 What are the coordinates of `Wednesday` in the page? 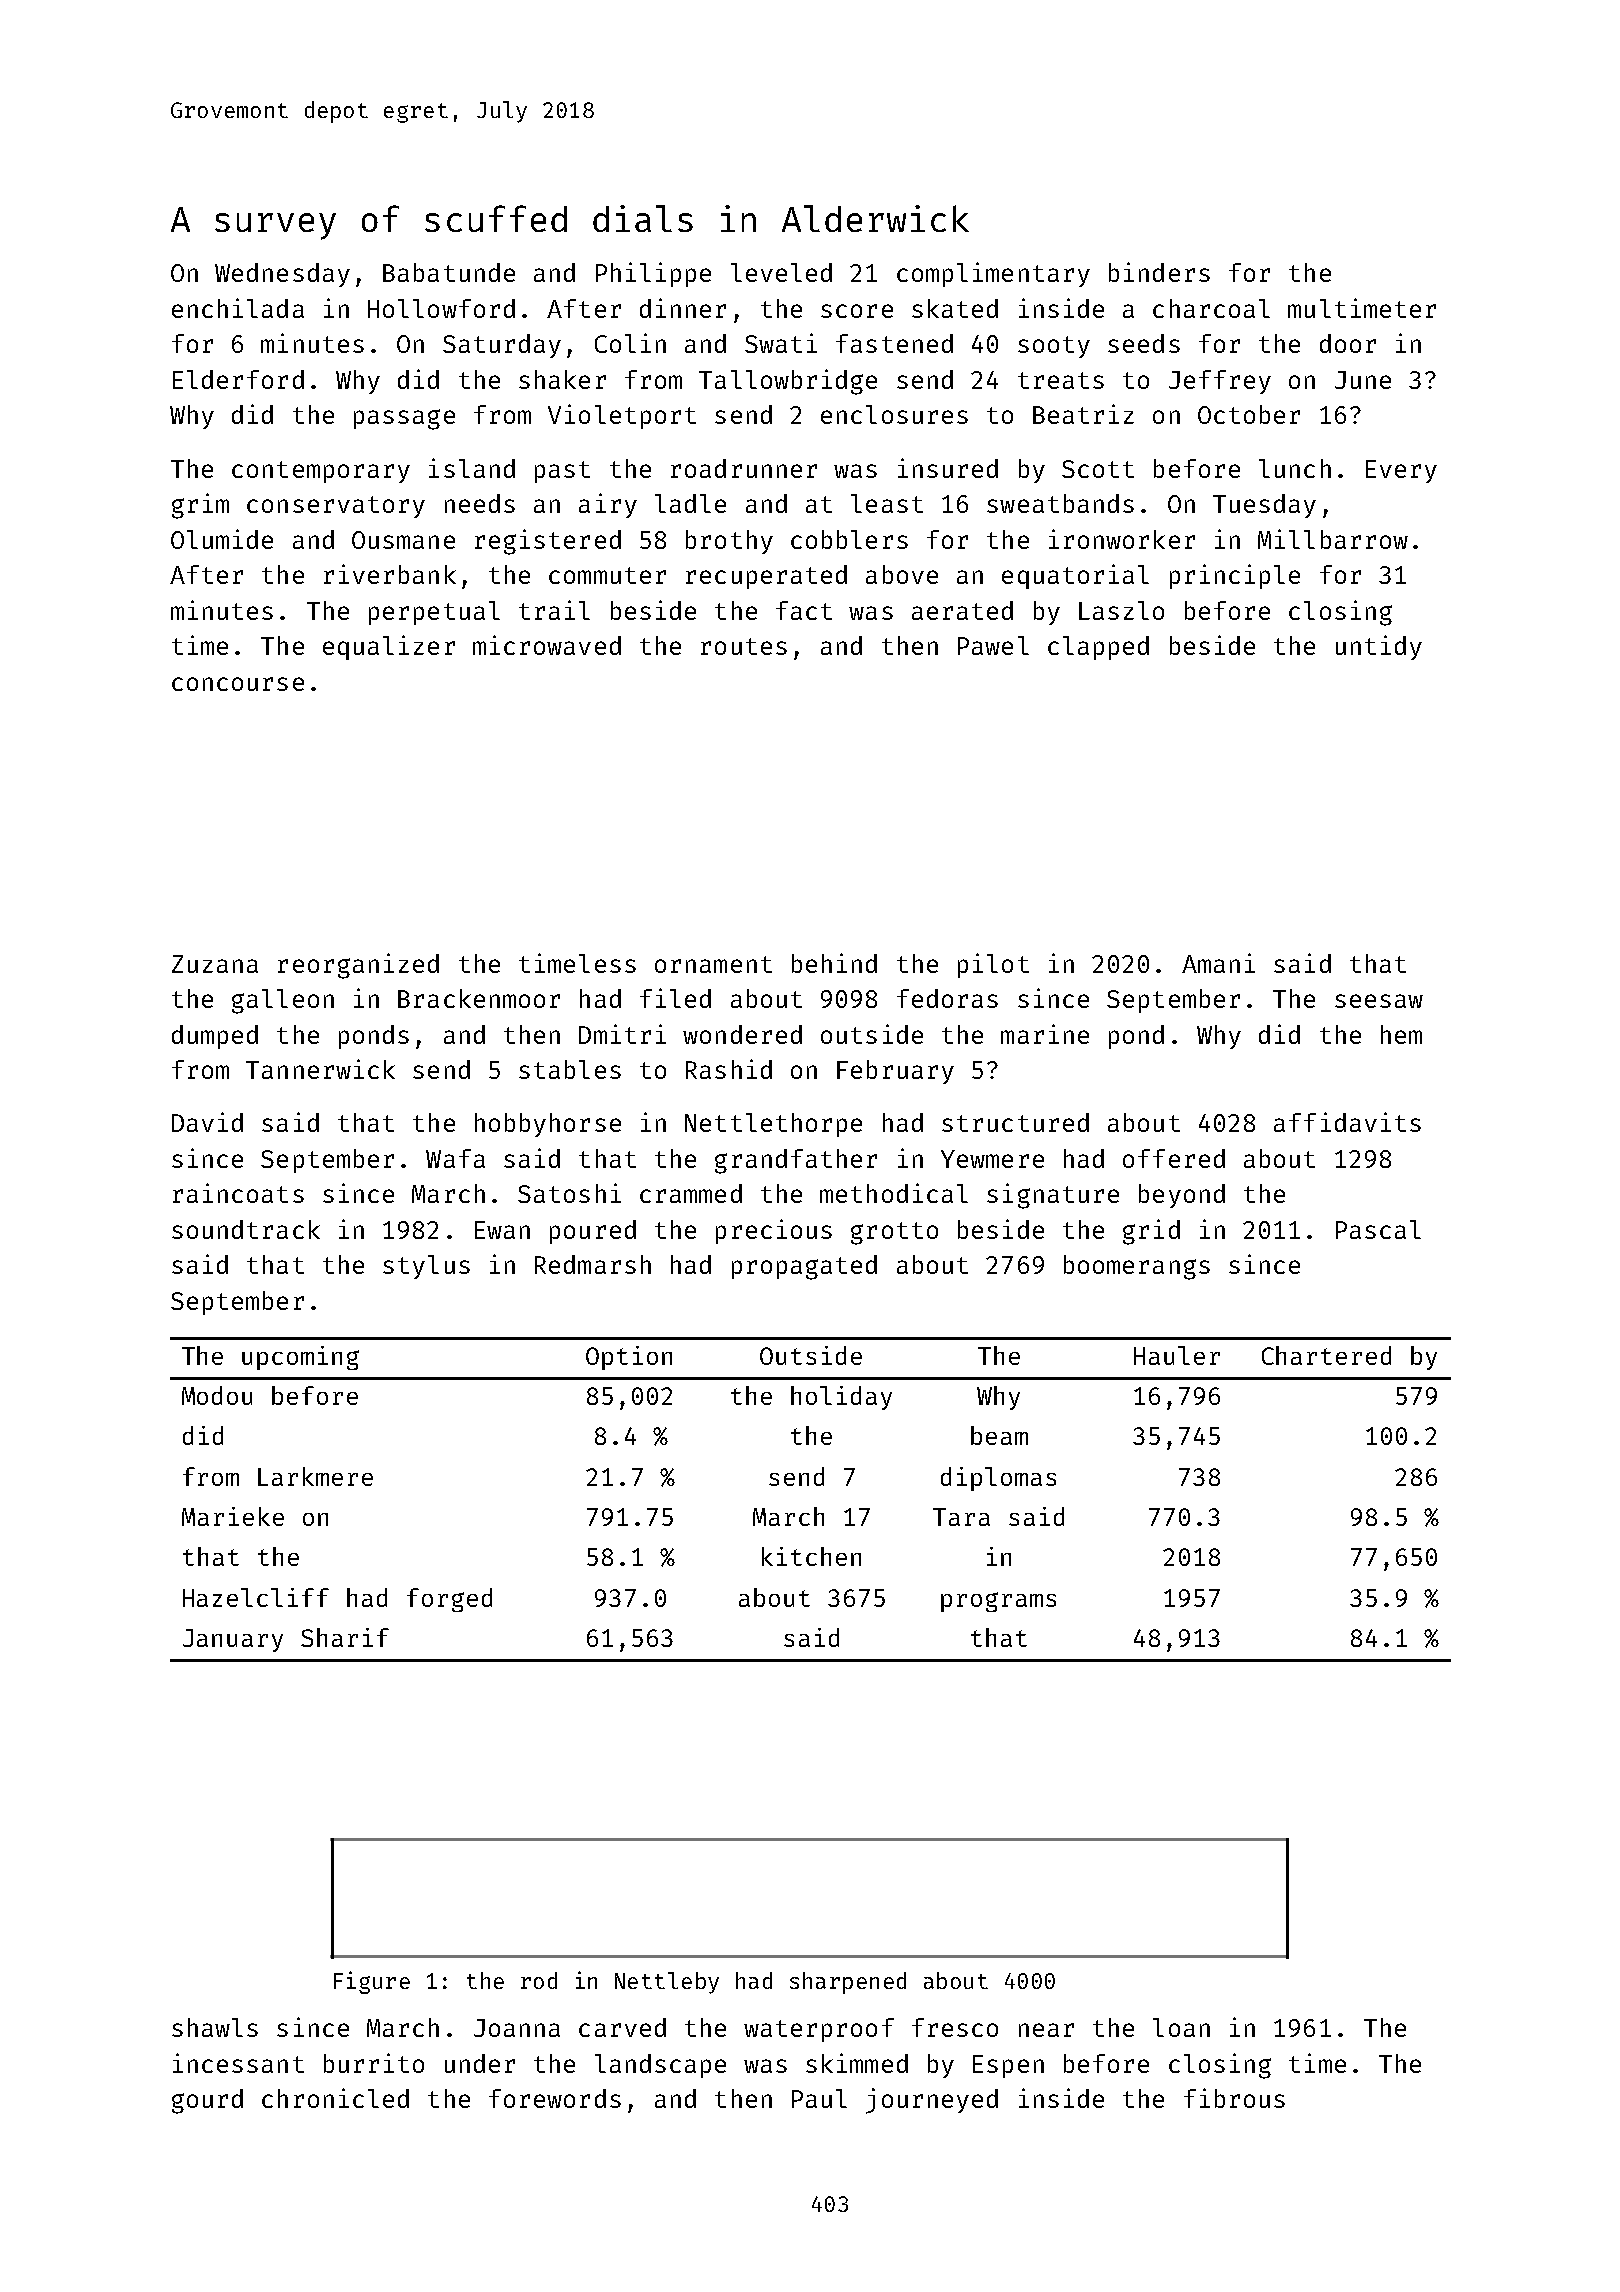 It's located at (282, 275).
